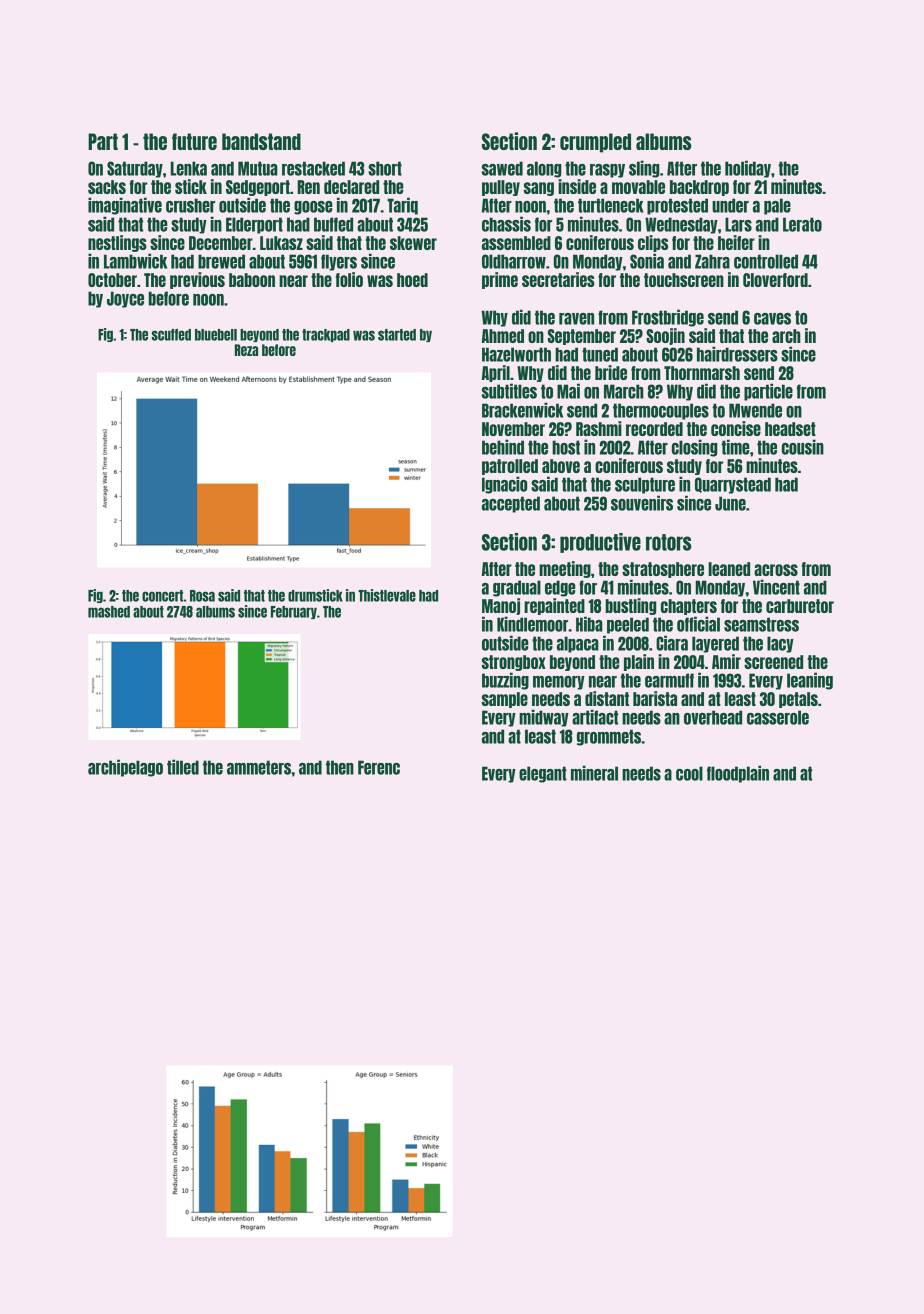 This screenshot has height=1314, width=924. I want to click on flyers, so click(339, 262).
